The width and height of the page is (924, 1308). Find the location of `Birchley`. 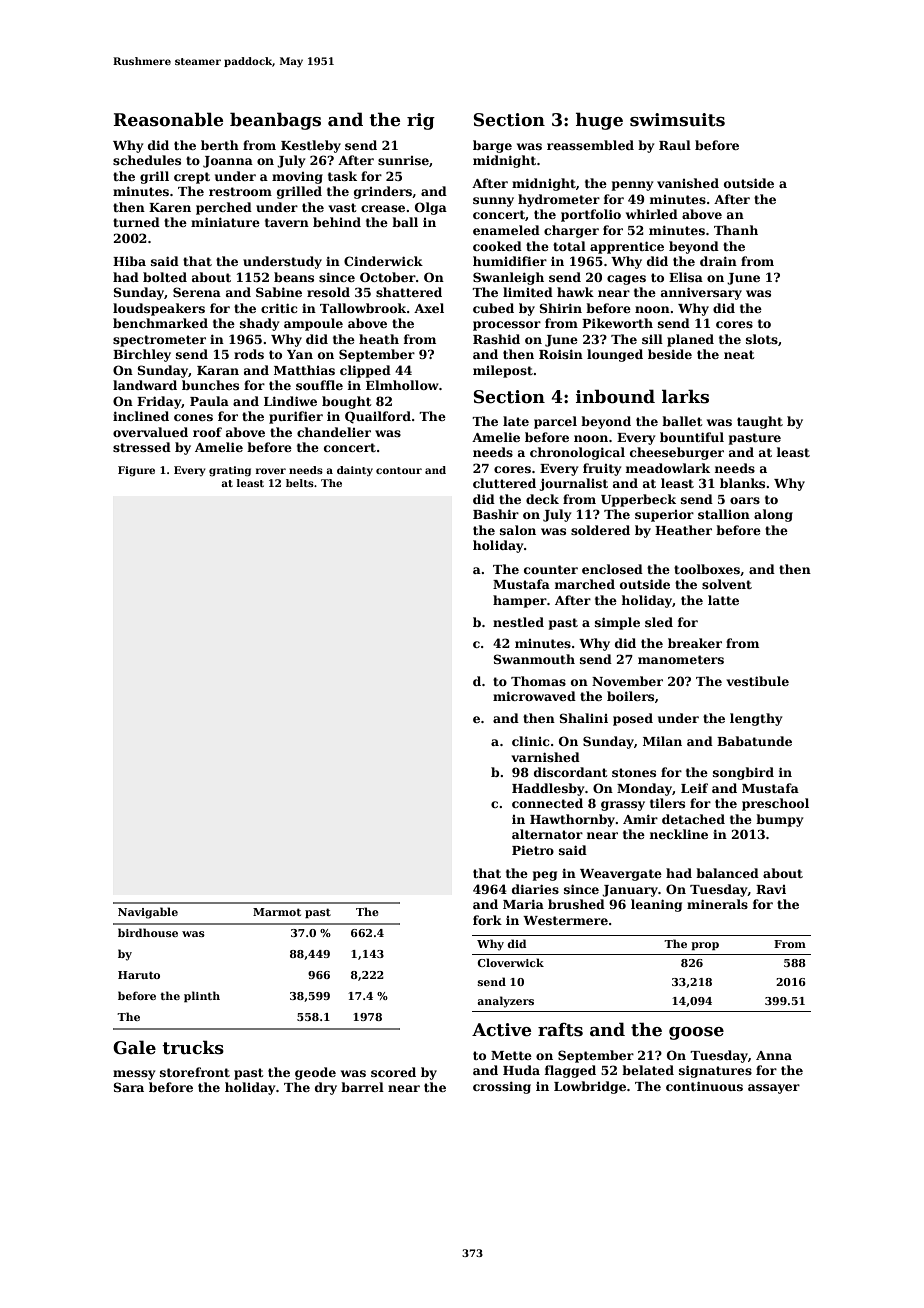

Birchley is located at coordinates (142, 355).
